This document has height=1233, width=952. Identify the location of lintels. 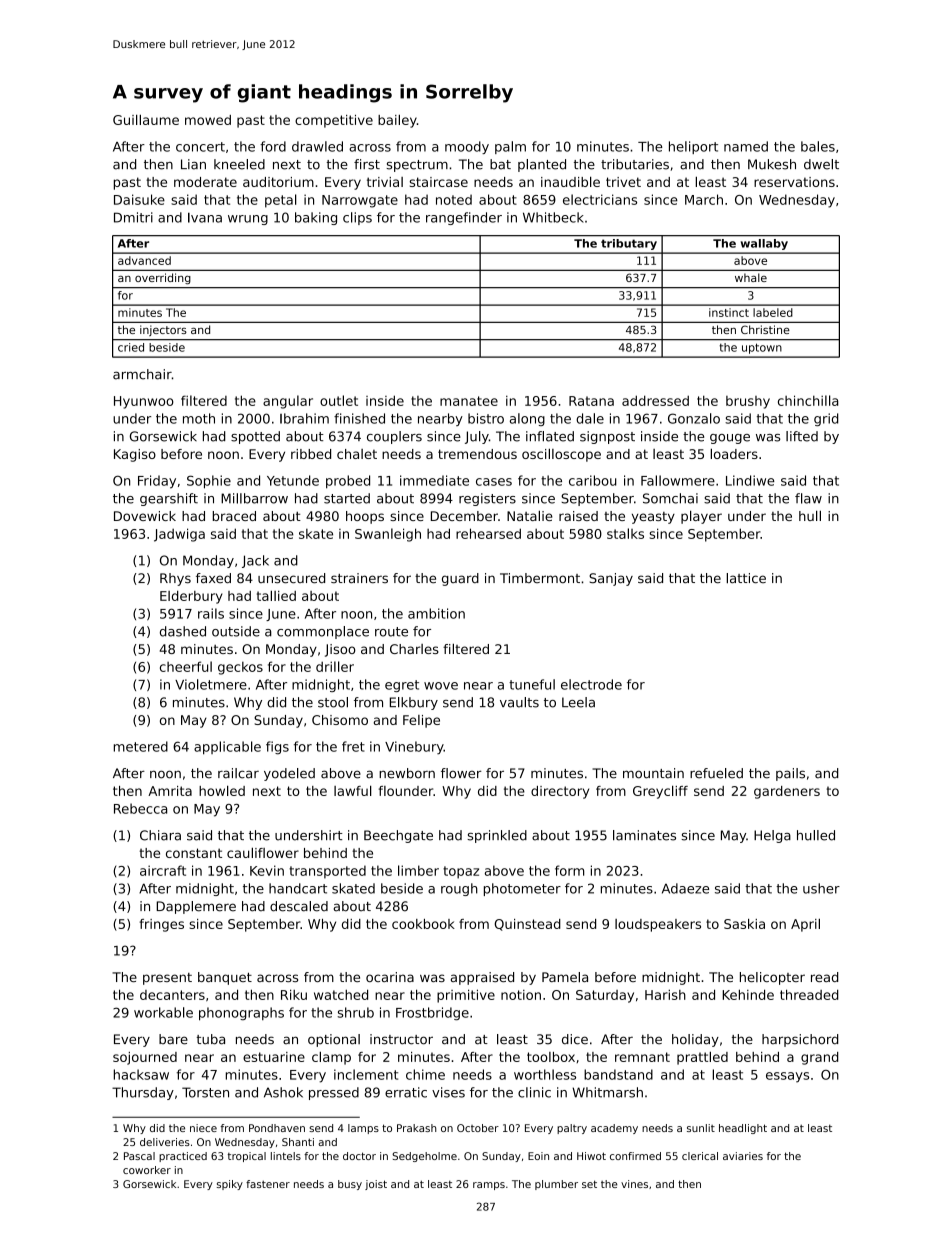
(286, 1156).
